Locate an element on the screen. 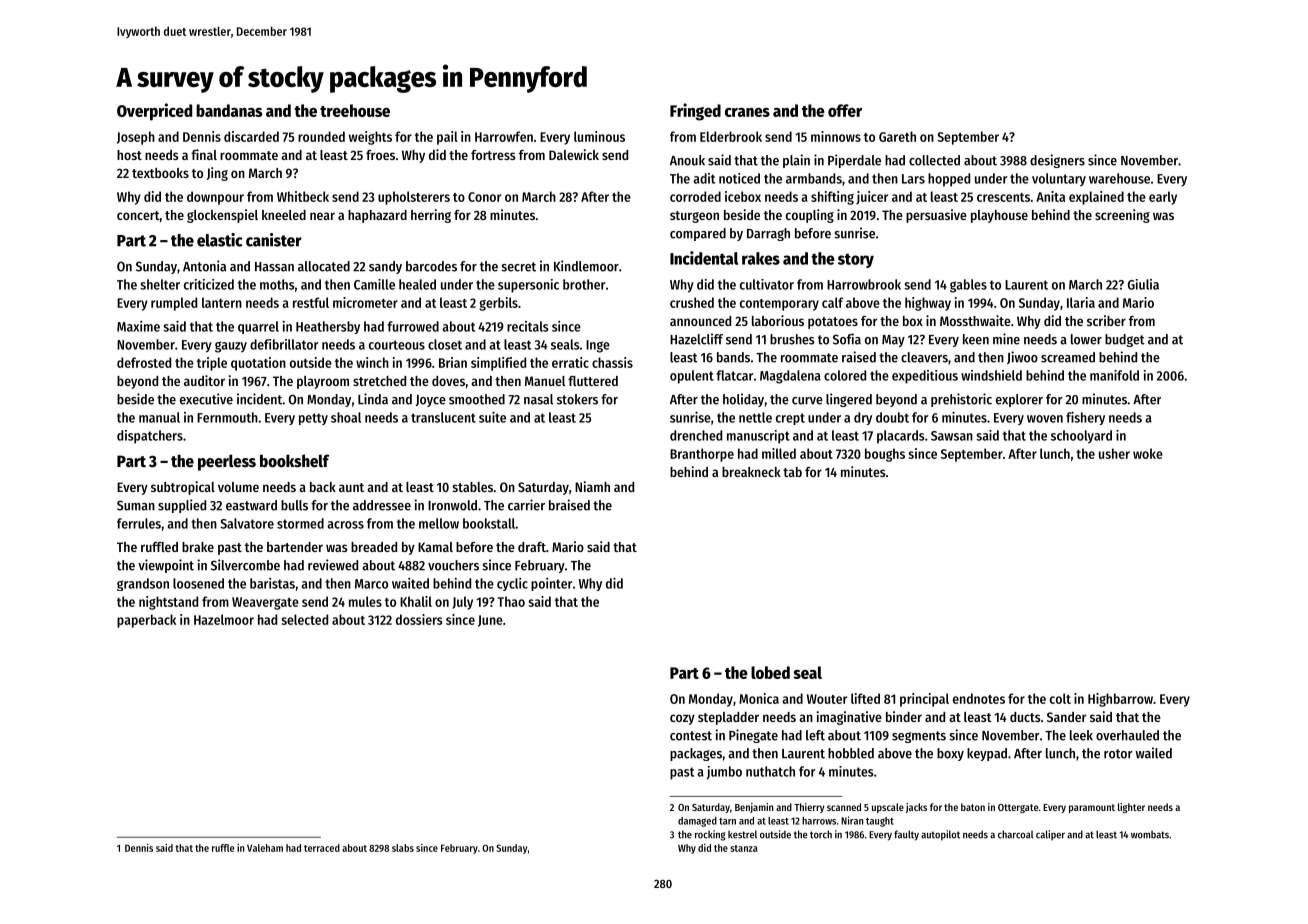  dispatchers is located at coordinates (150, 437).
